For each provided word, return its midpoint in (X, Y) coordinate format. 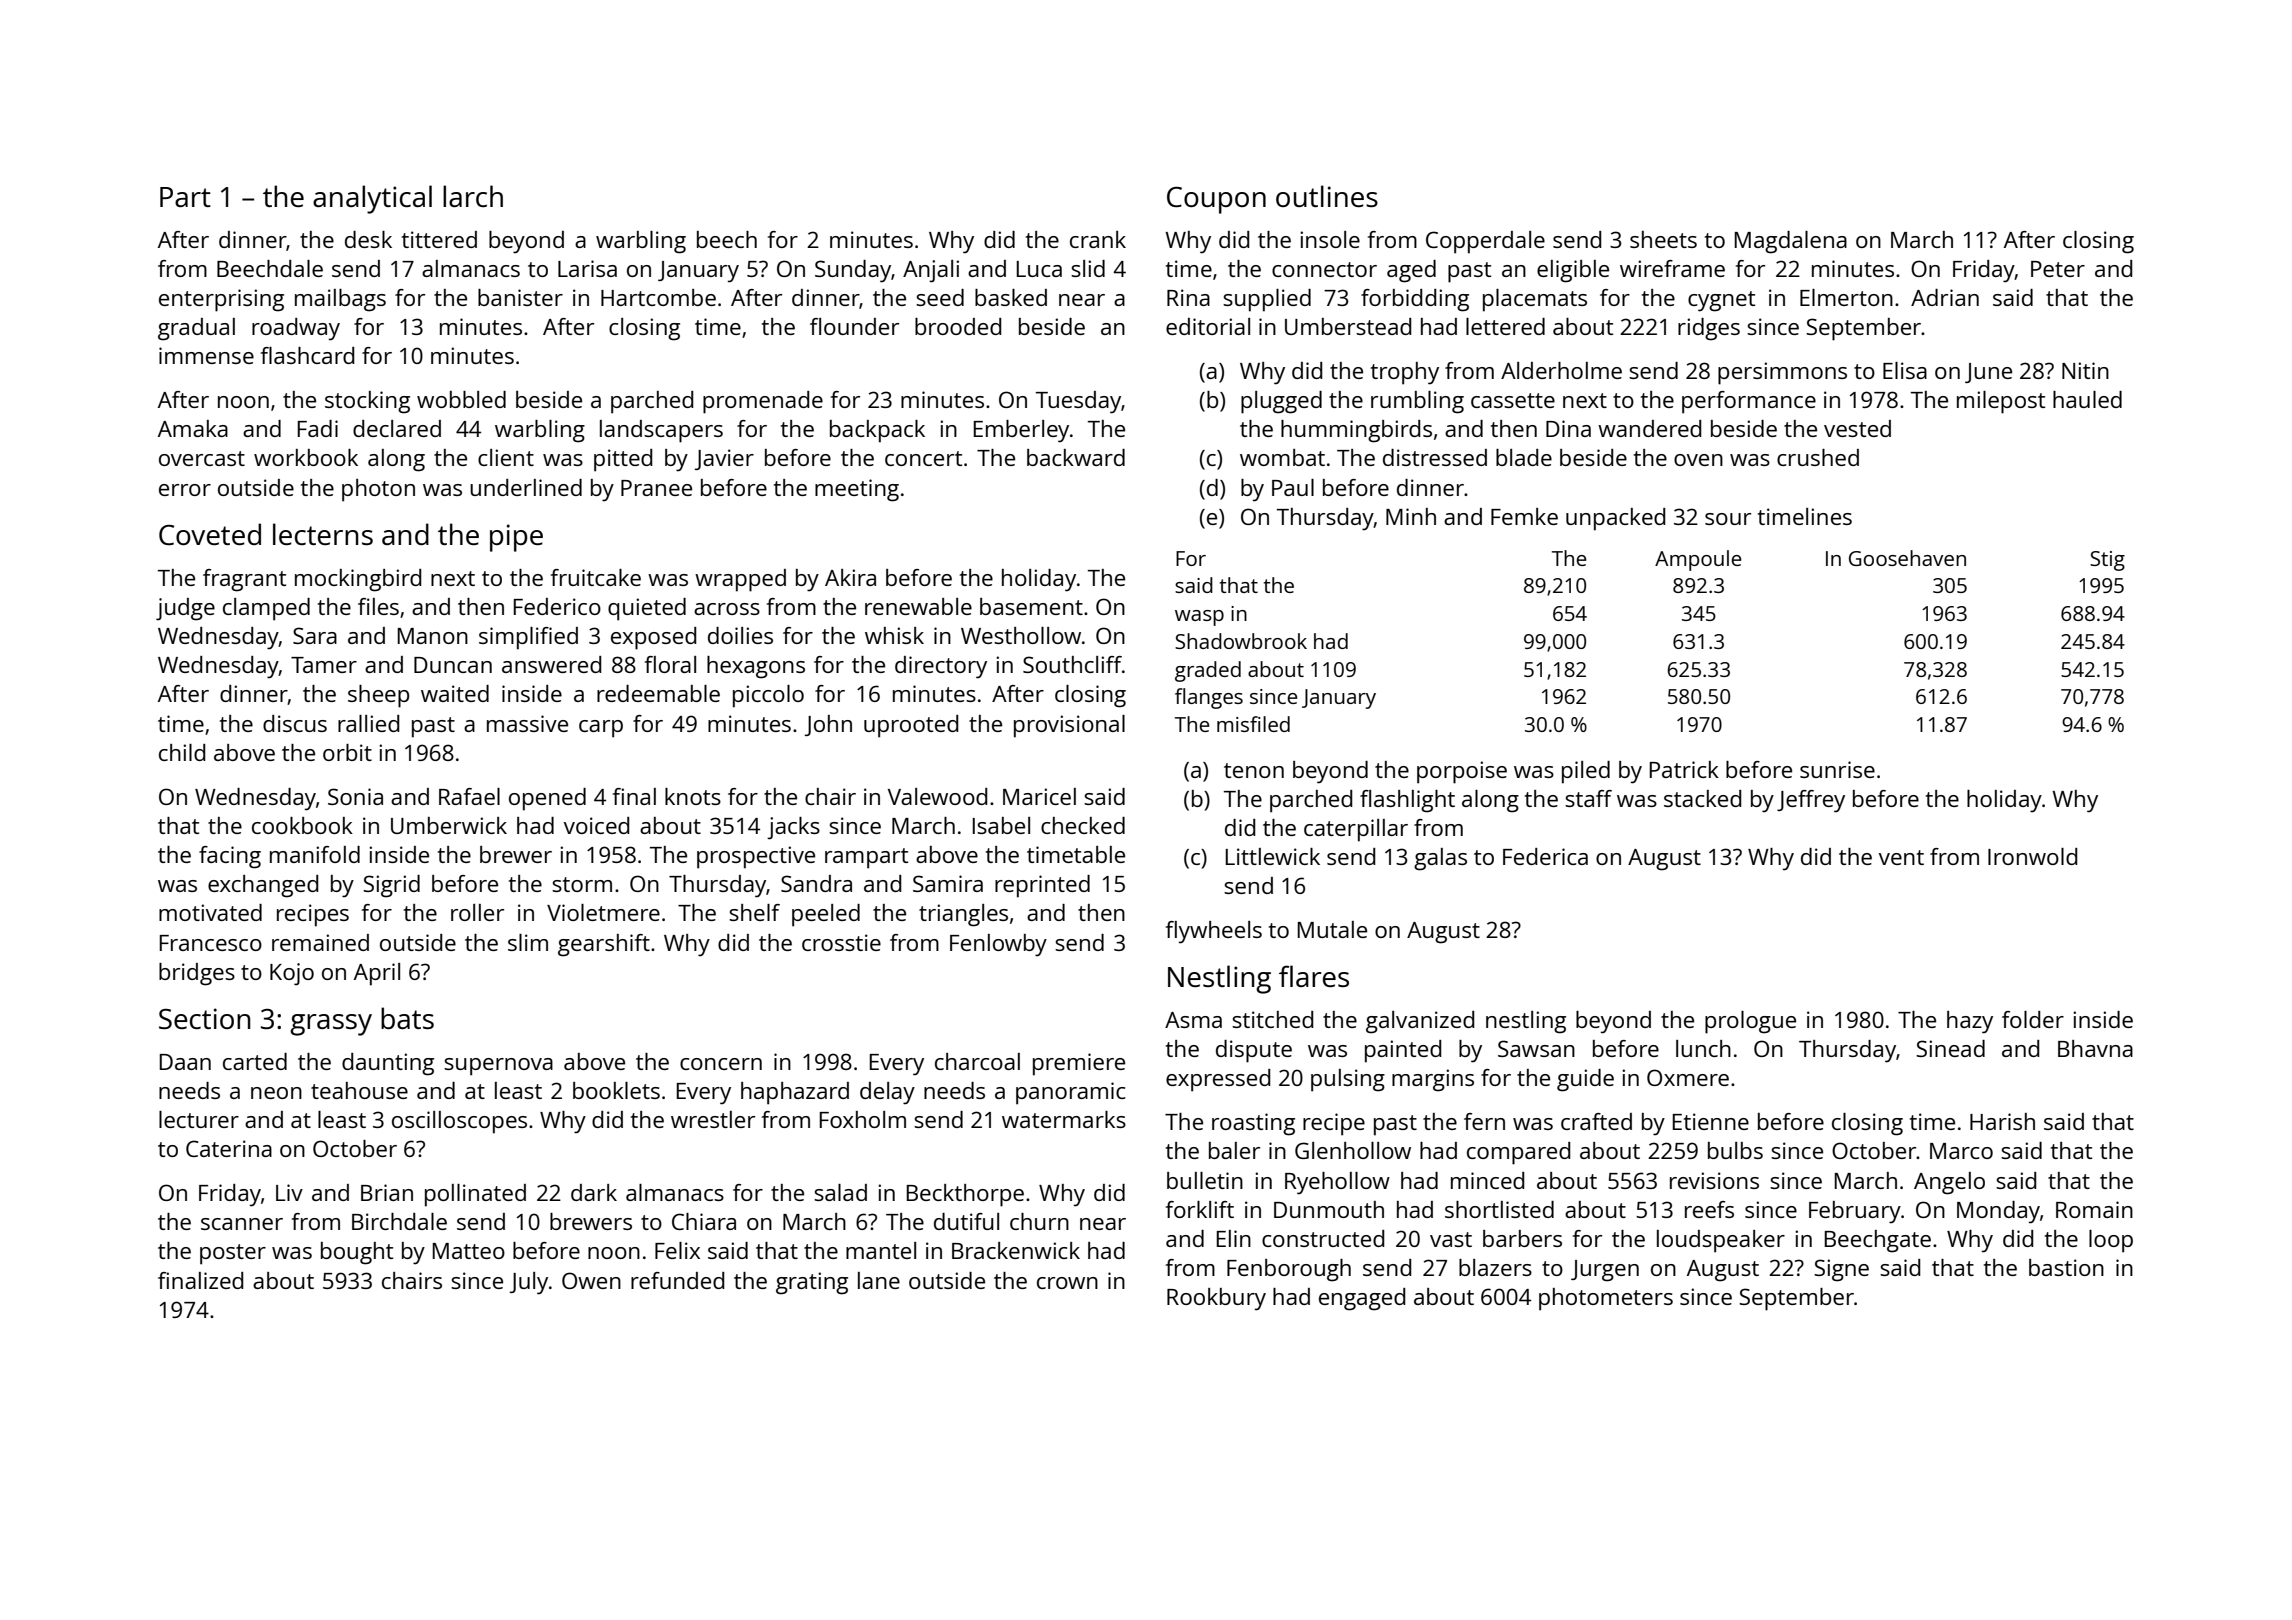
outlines (1327, 196)
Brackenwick (1016, 1250)
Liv (289, 1192)
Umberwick (449, 825)
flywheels (1214, 932)
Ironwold (2032, 856)
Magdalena (1791, 242)
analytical (372, 199)
